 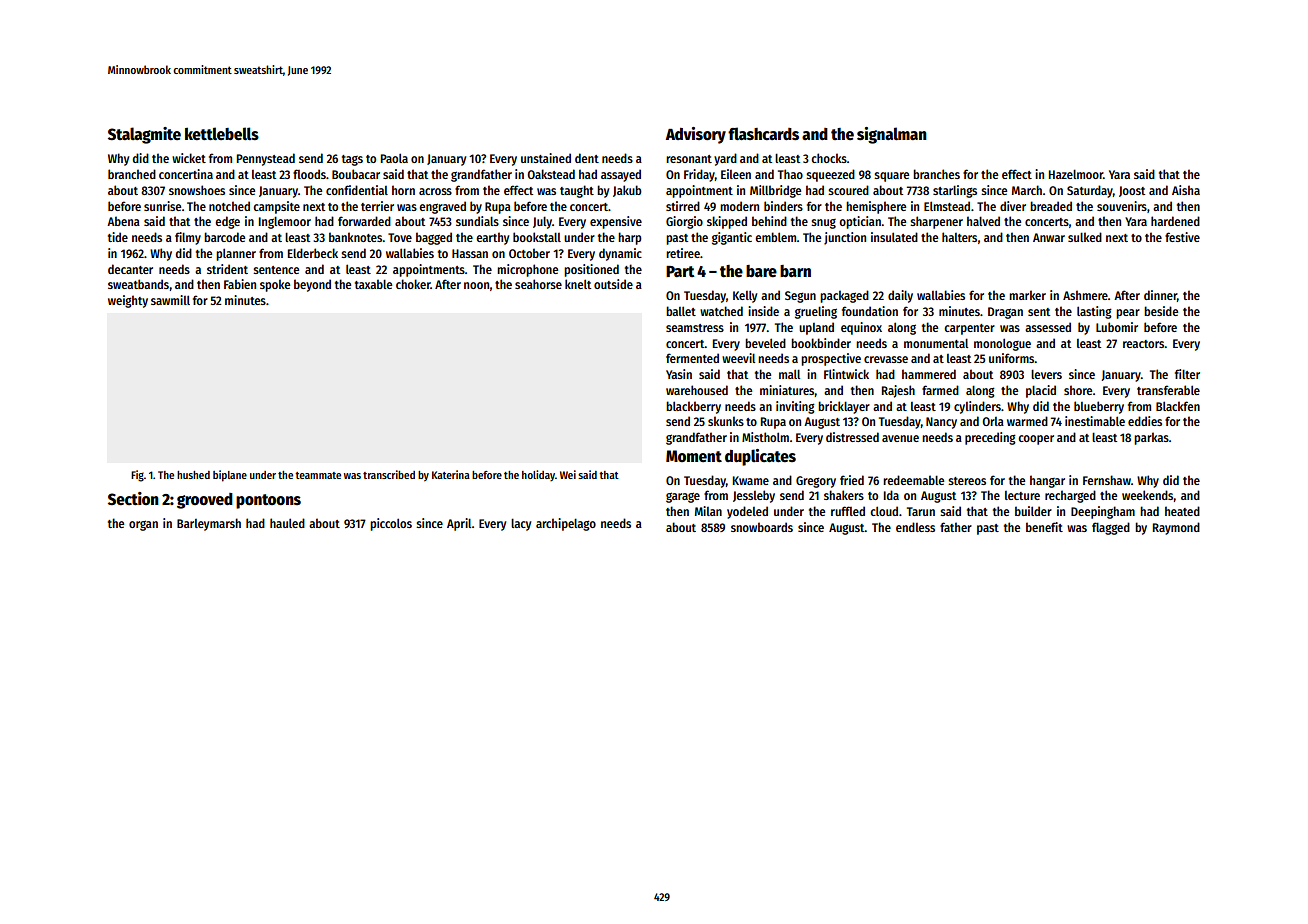 What do you see at coordinates (356, 174) in the document?
I see `Boubacar` at bounding box center [356, 174].
